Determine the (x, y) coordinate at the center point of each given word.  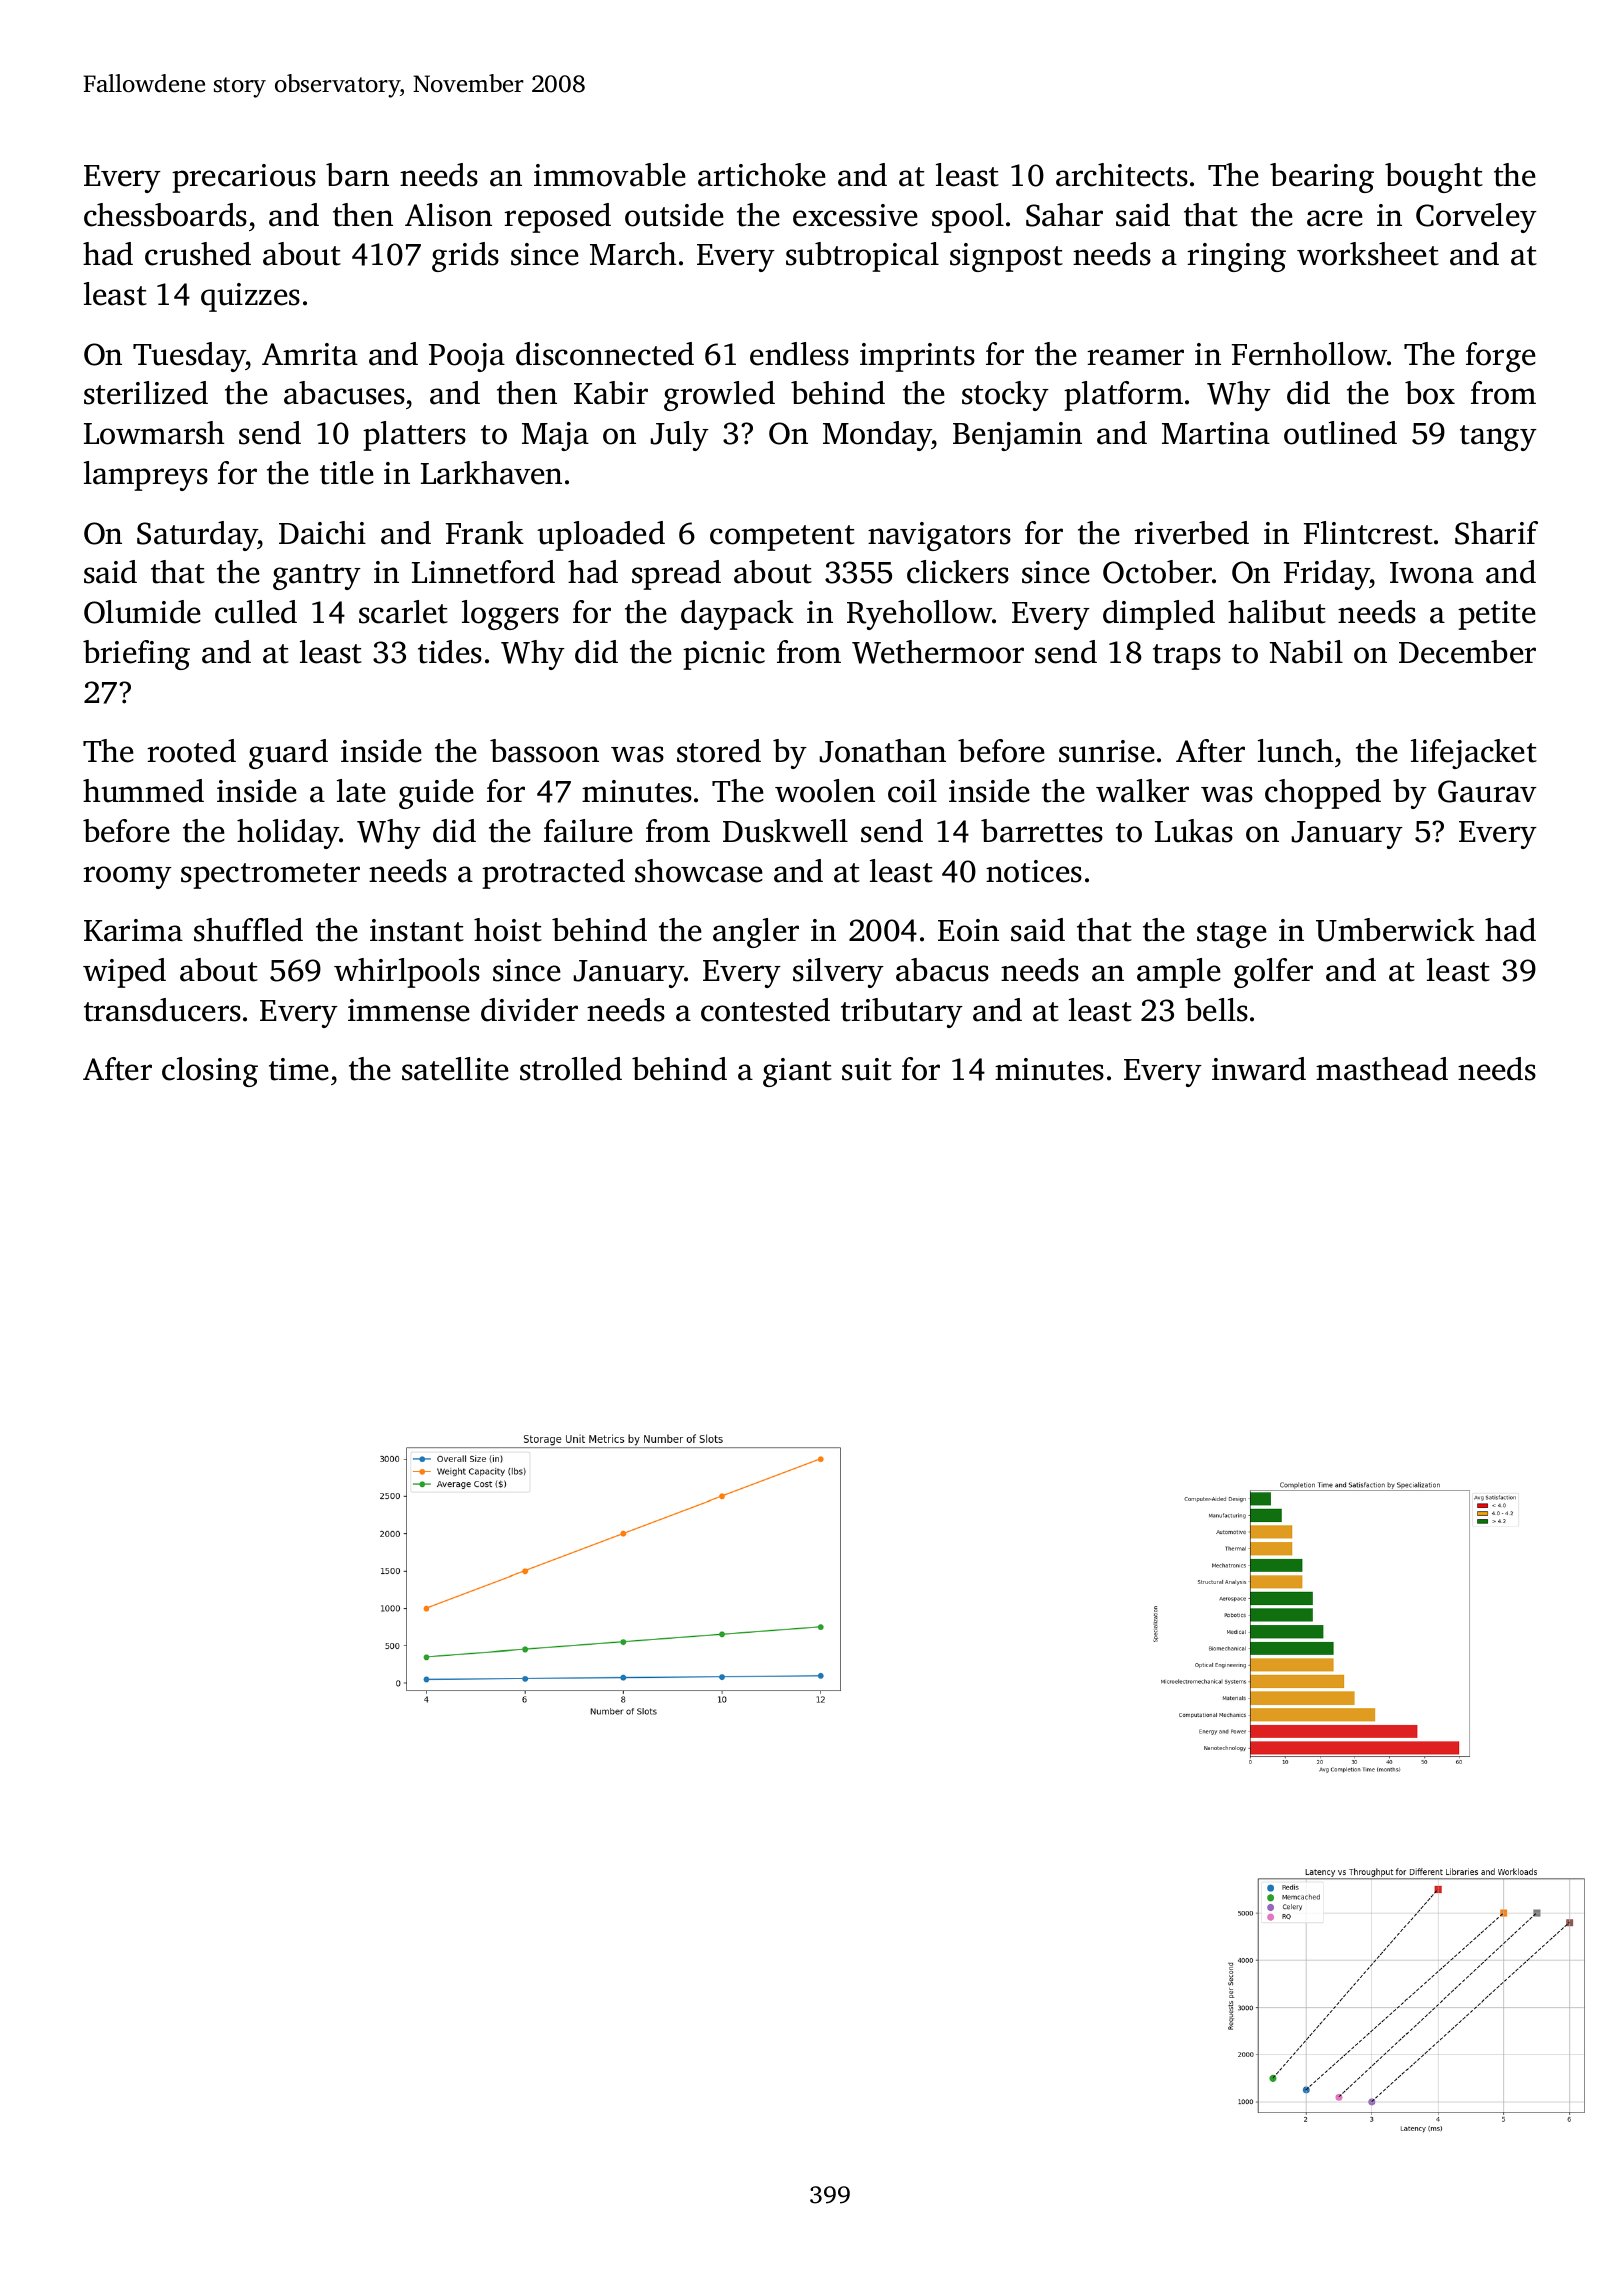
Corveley (1476, 218)
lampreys (146, 476)
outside (674, 215)
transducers (162, 1010)
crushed (198, 254)
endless (799, 354)
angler (756, 933)
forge (1501, 357)
